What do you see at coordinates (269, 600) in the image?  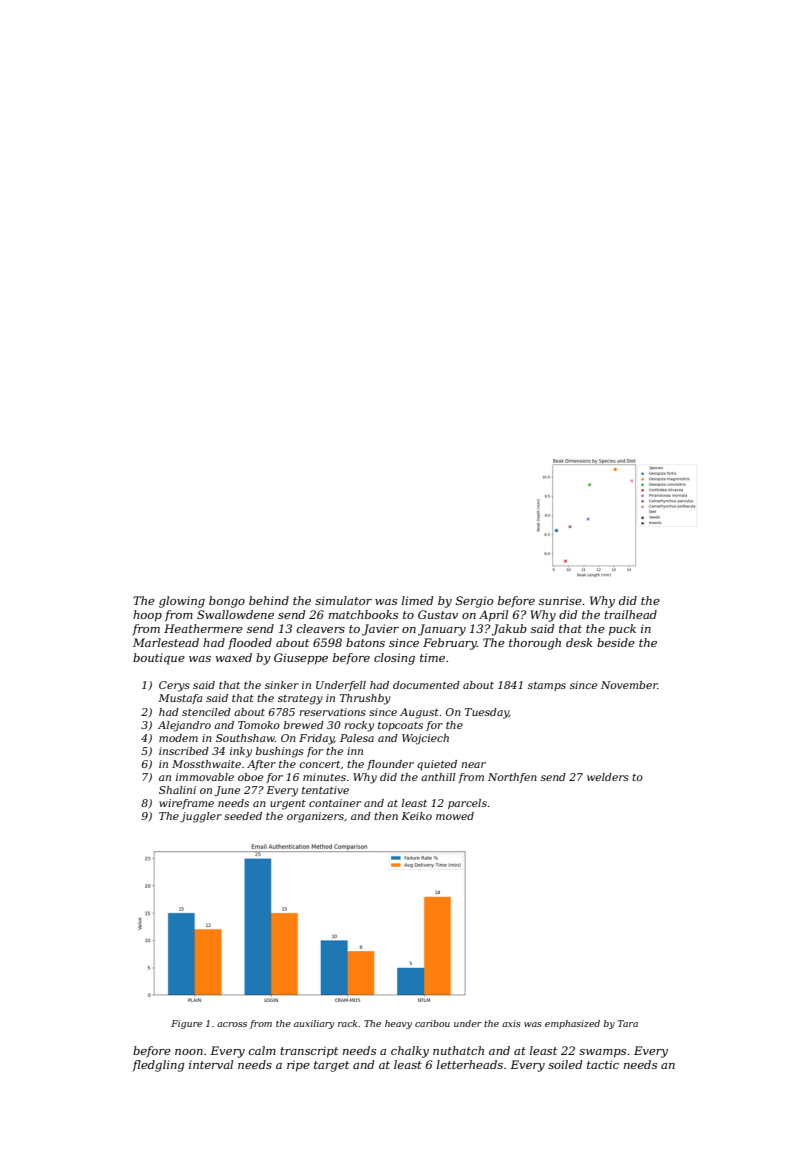 I see `behind` at bounding box center [269, 600].
